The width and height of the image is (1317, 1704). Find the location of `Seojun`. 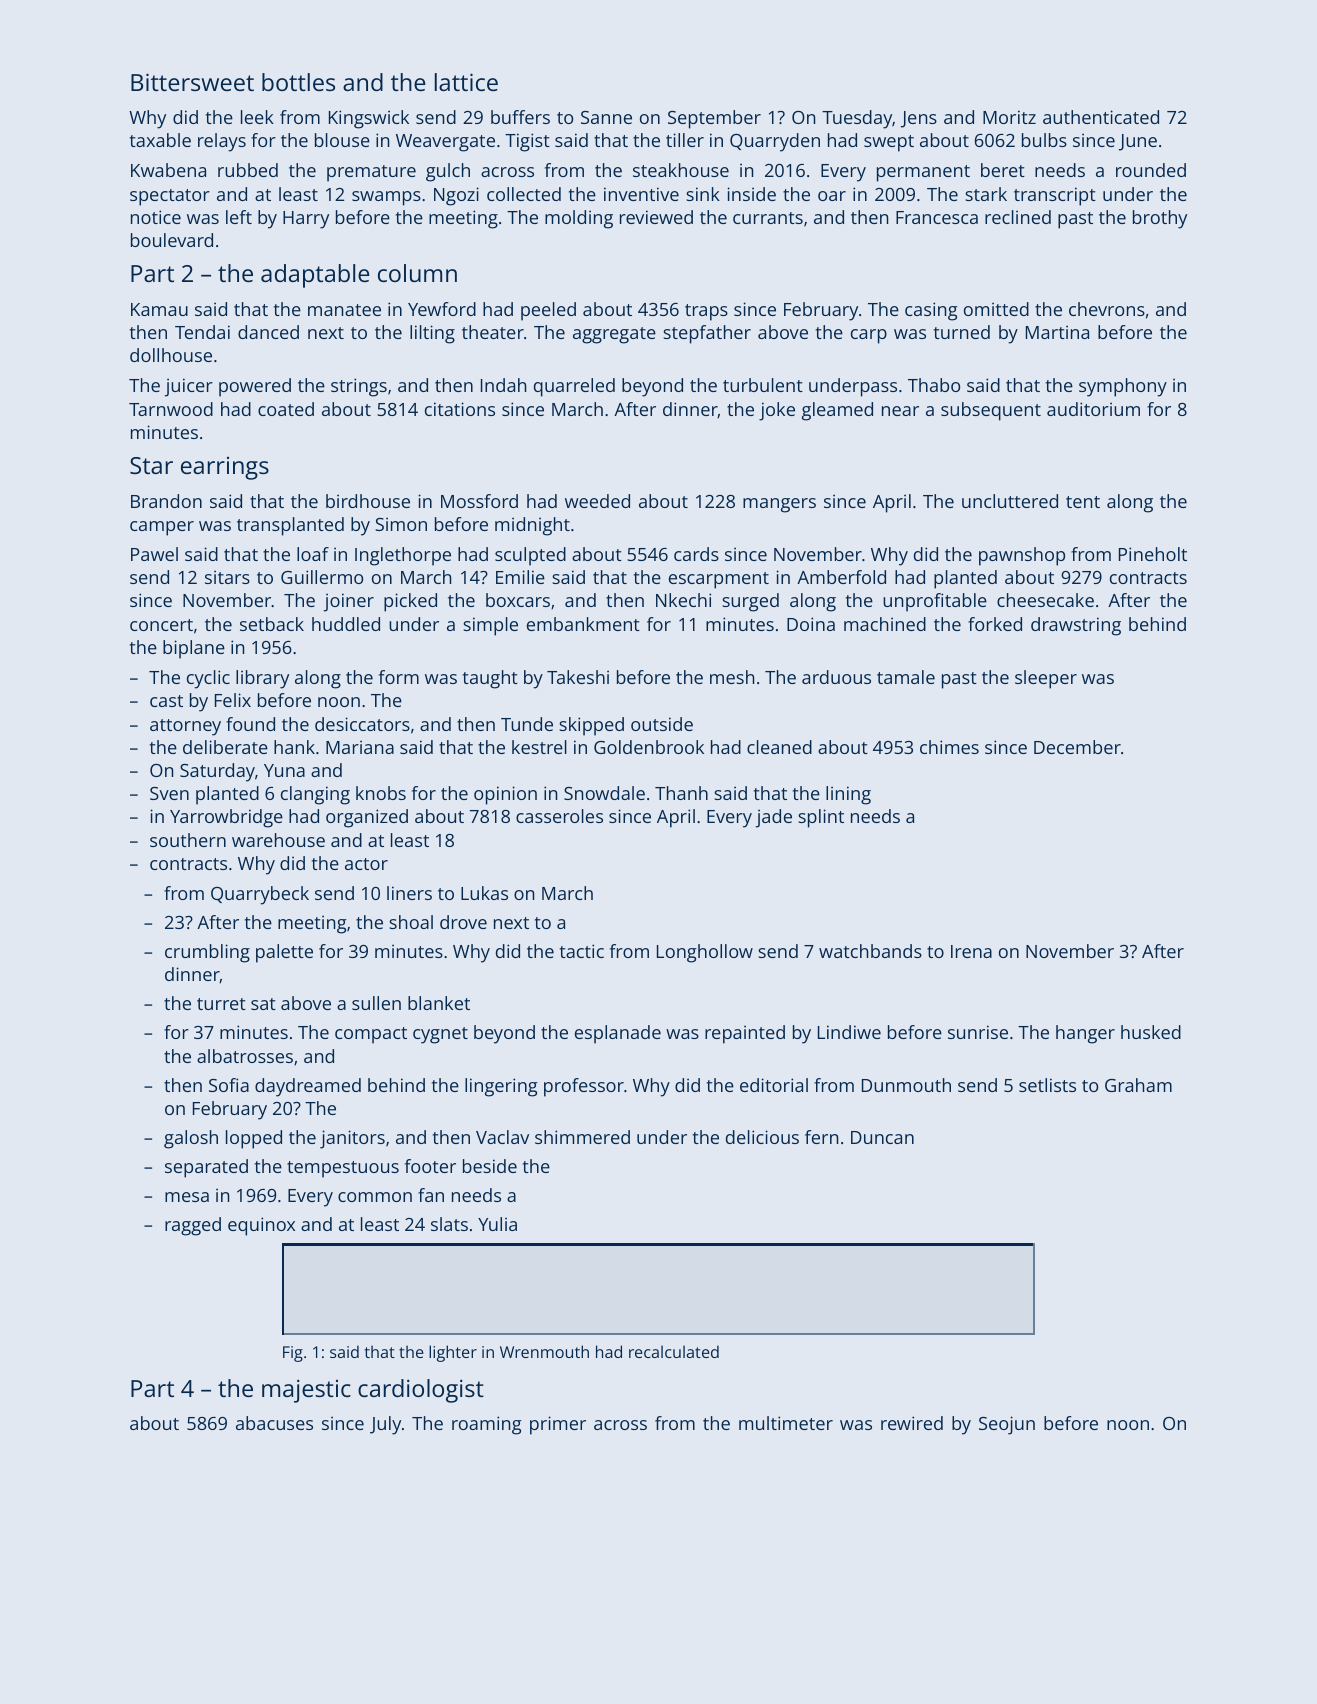

Seojun is located at coordinates (1007, 1425).
